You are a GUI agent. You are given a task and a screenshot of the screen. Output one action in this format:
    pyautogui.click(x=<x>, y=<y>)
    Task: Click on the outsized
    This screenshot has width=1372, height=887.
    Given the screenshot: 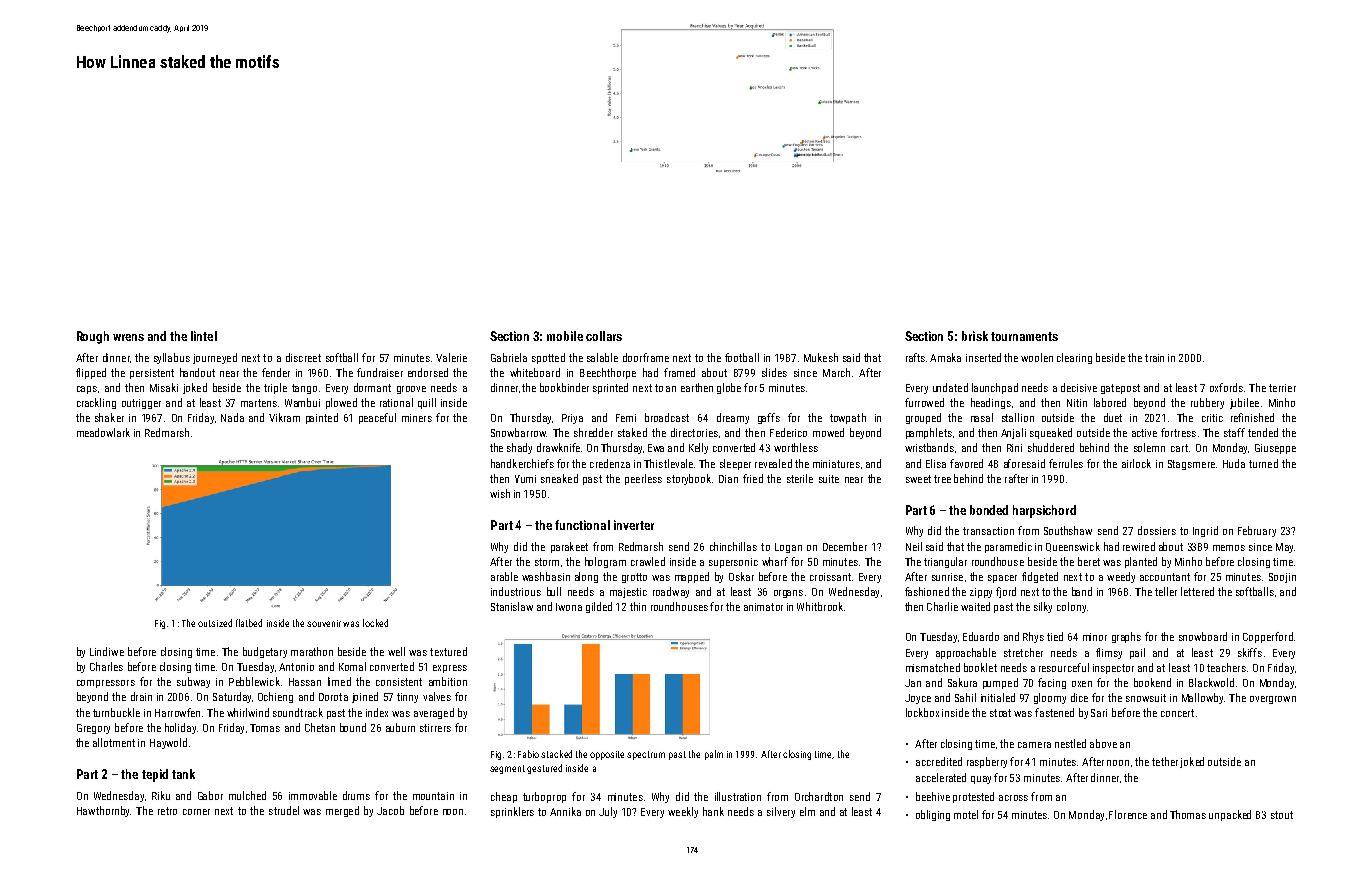 What is the action you would take?
    pyautogui.click(x=215, y=623)
